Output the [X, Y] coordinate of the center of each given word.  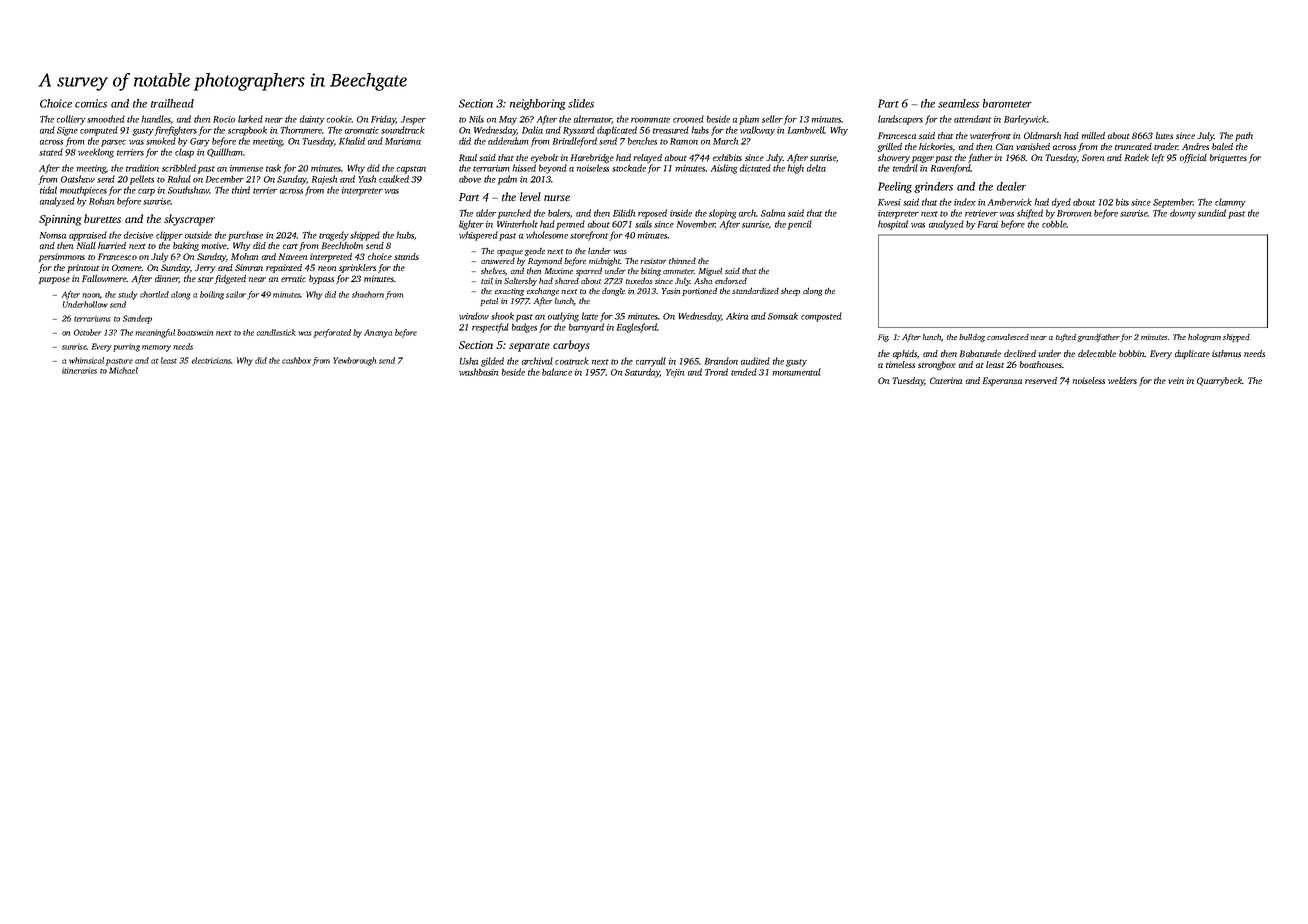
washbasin [478, 372]
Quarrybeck [1219, 381]
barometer [1007, 103]
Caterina [946, 380]
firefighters [176, 131]
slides [581, 103]
